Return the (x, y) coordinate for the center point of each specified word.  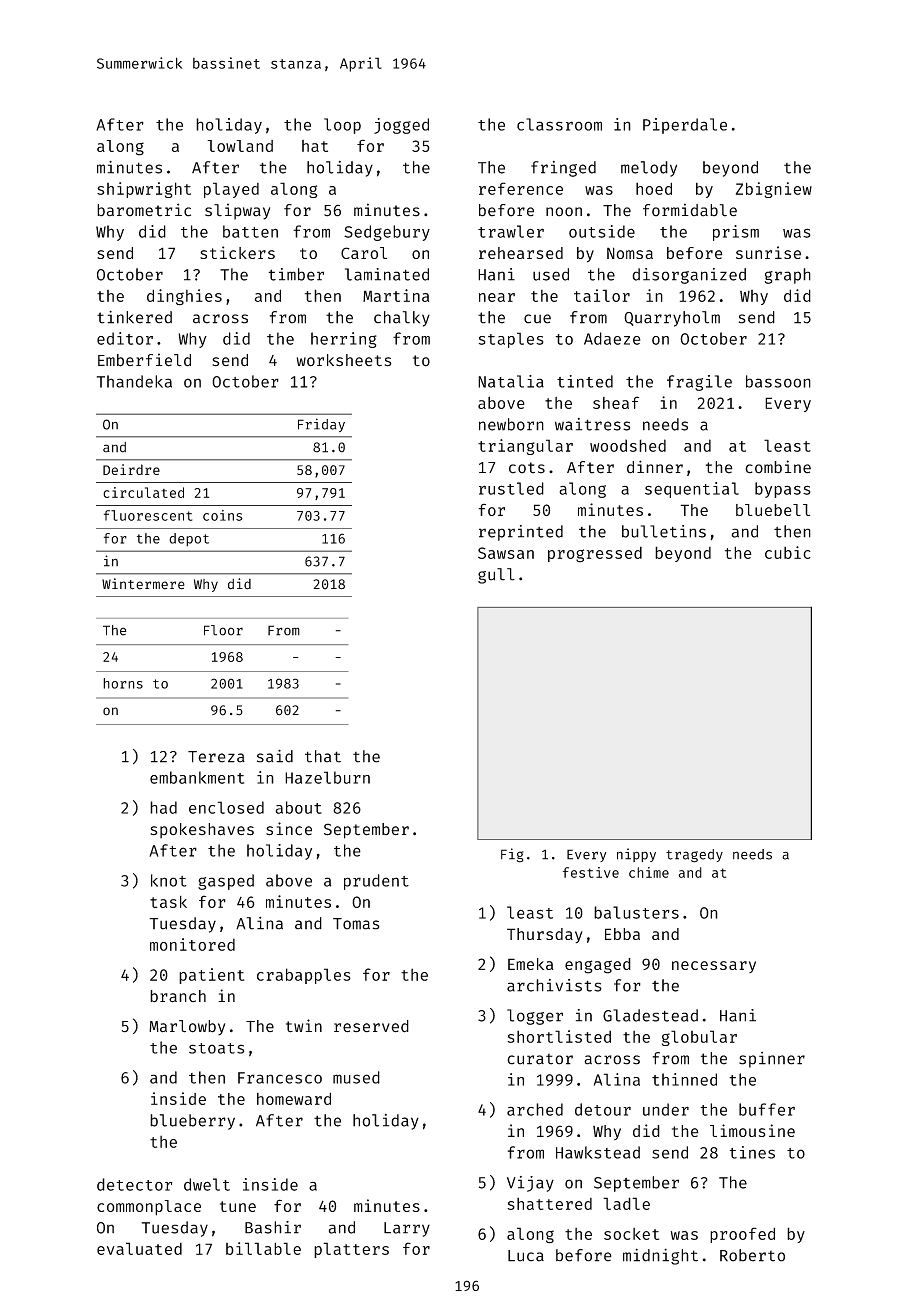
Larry (407, 1229)
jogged (401, 126)
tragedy (694, 856)
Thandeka (134, 381)
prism (736, 233)
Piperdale (685, 126)
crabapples (304, 976)
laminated (387, 274)
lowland (240, 146)
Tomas (356, 924)
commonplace (149, 1208)
